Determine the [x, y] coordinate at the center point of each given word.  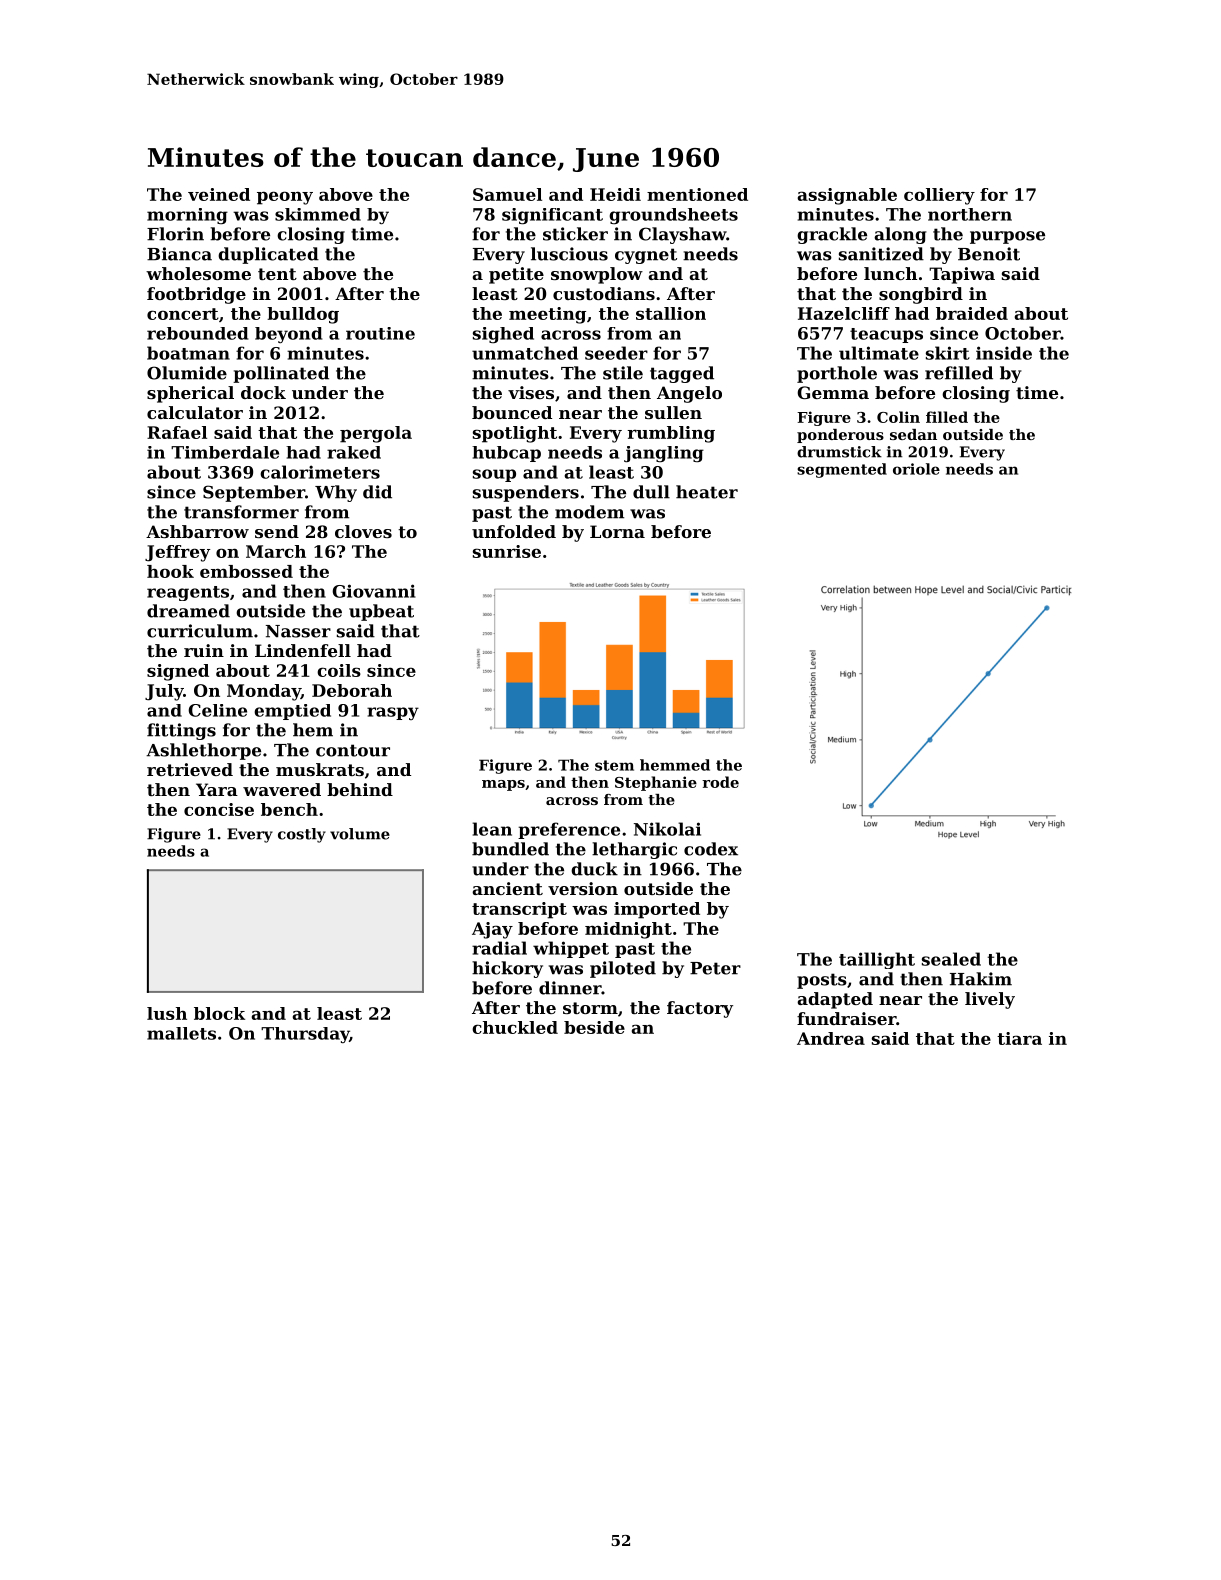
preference [569, 830]
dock [263, 392]
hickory [507, 969]
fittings [181, 731]
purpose [1007, 237]
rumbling [671, 434]
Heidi [615, 194]
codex [711, 849]
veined [219, 194]
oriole [916, 469]
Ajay [492, 930]
